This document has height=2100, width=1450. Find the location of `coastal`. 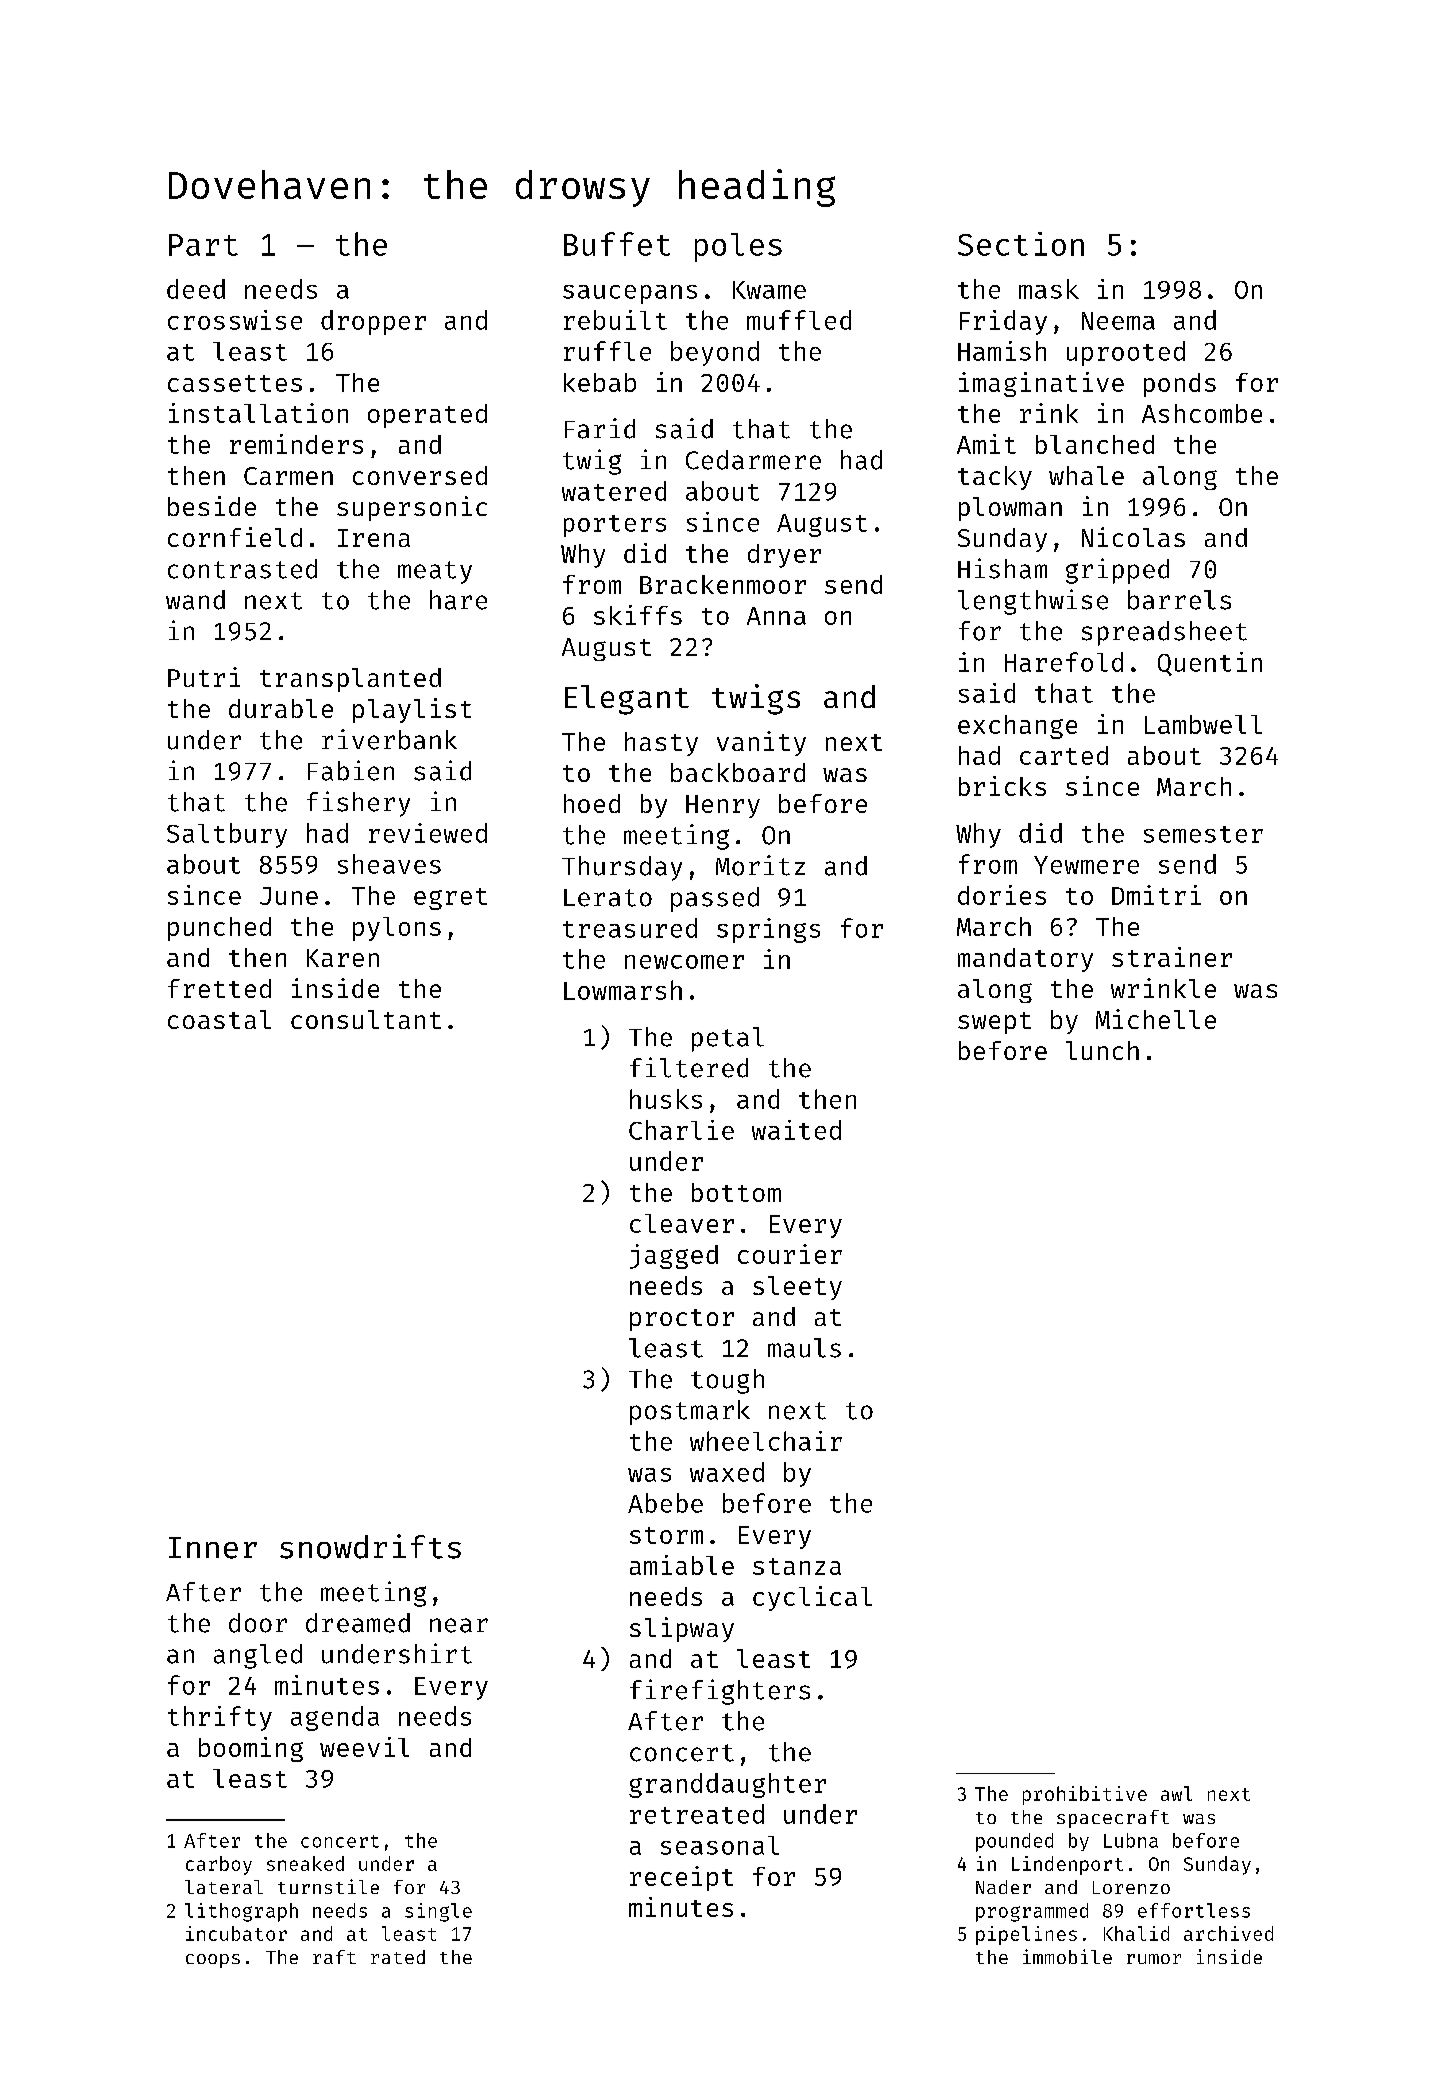

coastal is located at coordinates (219, 1019).
